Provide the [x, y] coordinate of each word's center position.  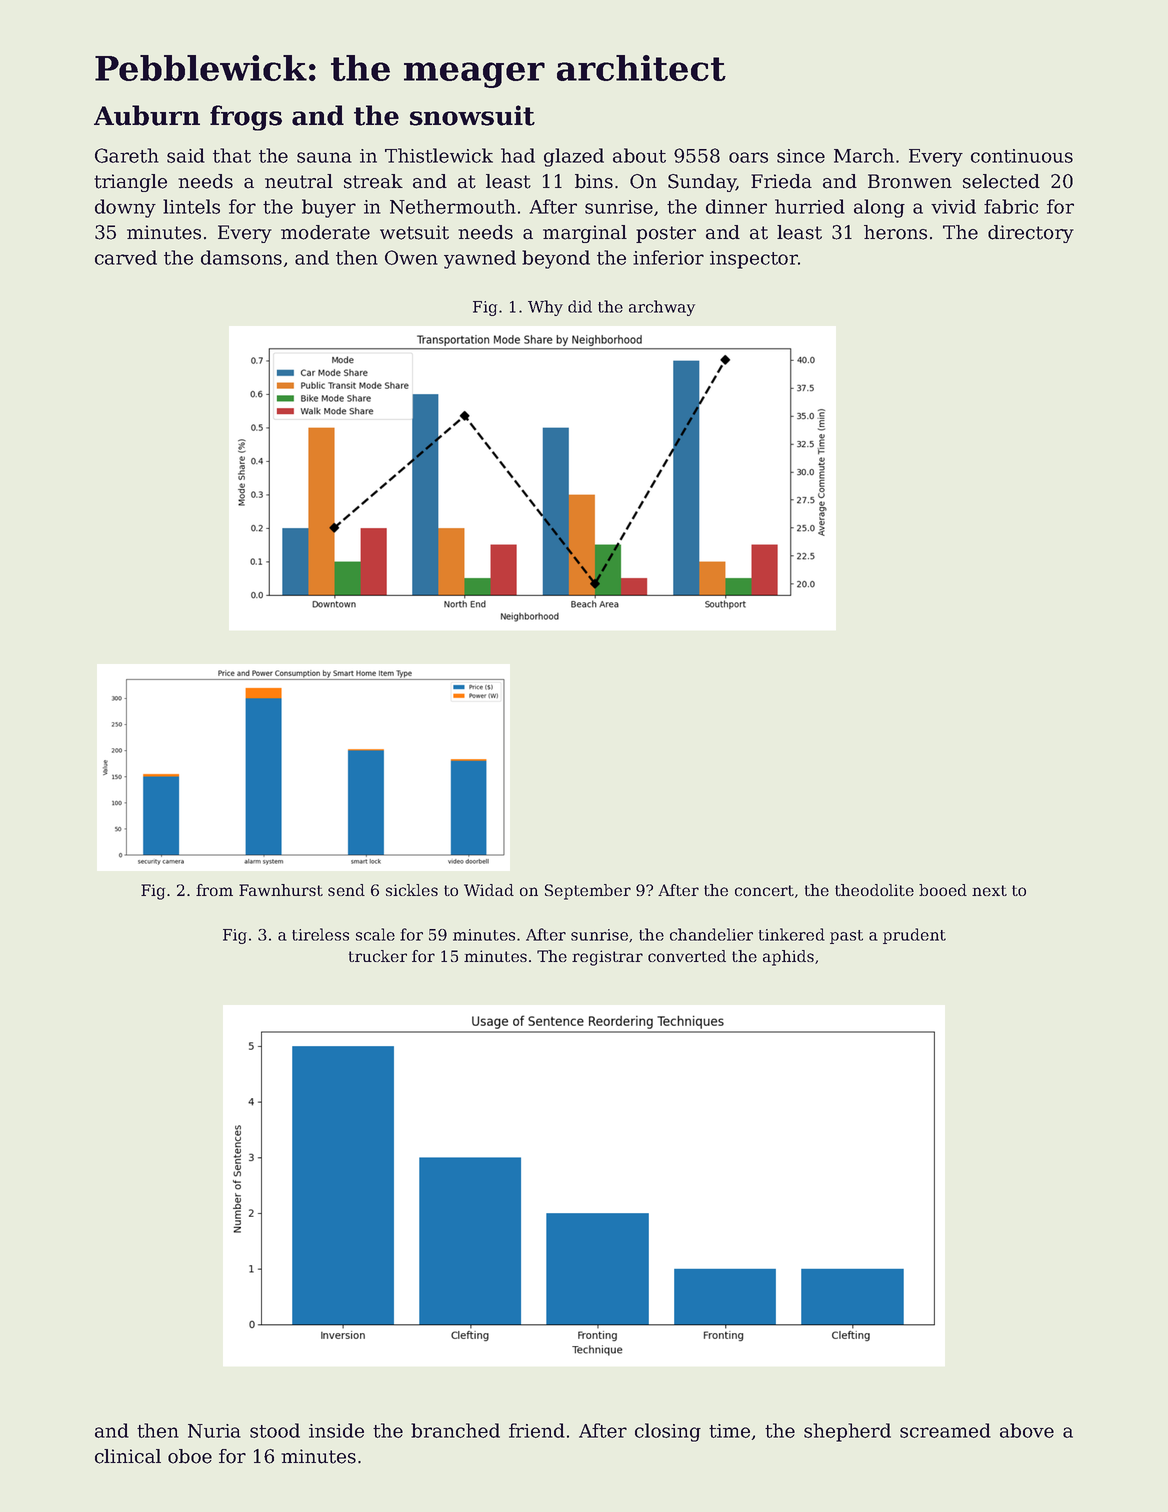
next [989, 890]
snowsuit [472, 115]
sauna [324, 157]
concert [764, 890]
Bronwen [910, 181]
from [214, 890]
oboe [190, 1456]
